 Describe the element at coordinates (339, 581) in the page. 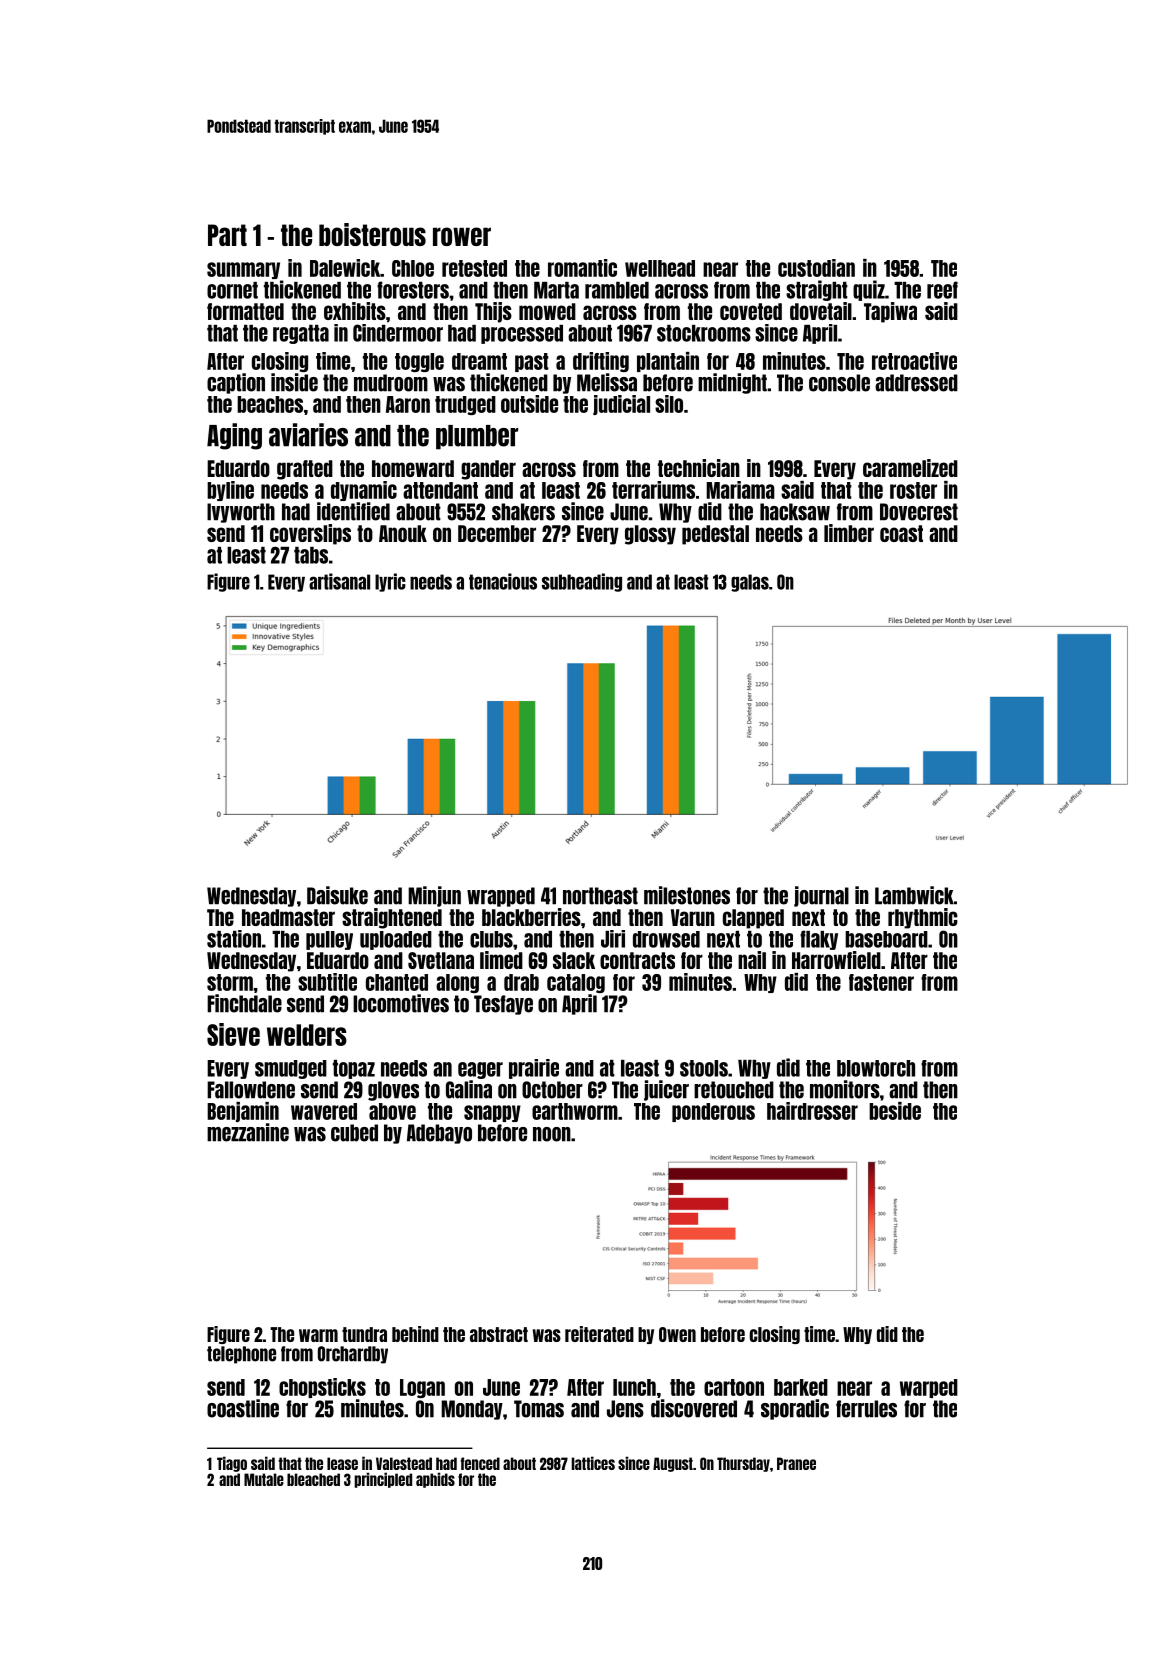

I see `artisanal` at that location.
